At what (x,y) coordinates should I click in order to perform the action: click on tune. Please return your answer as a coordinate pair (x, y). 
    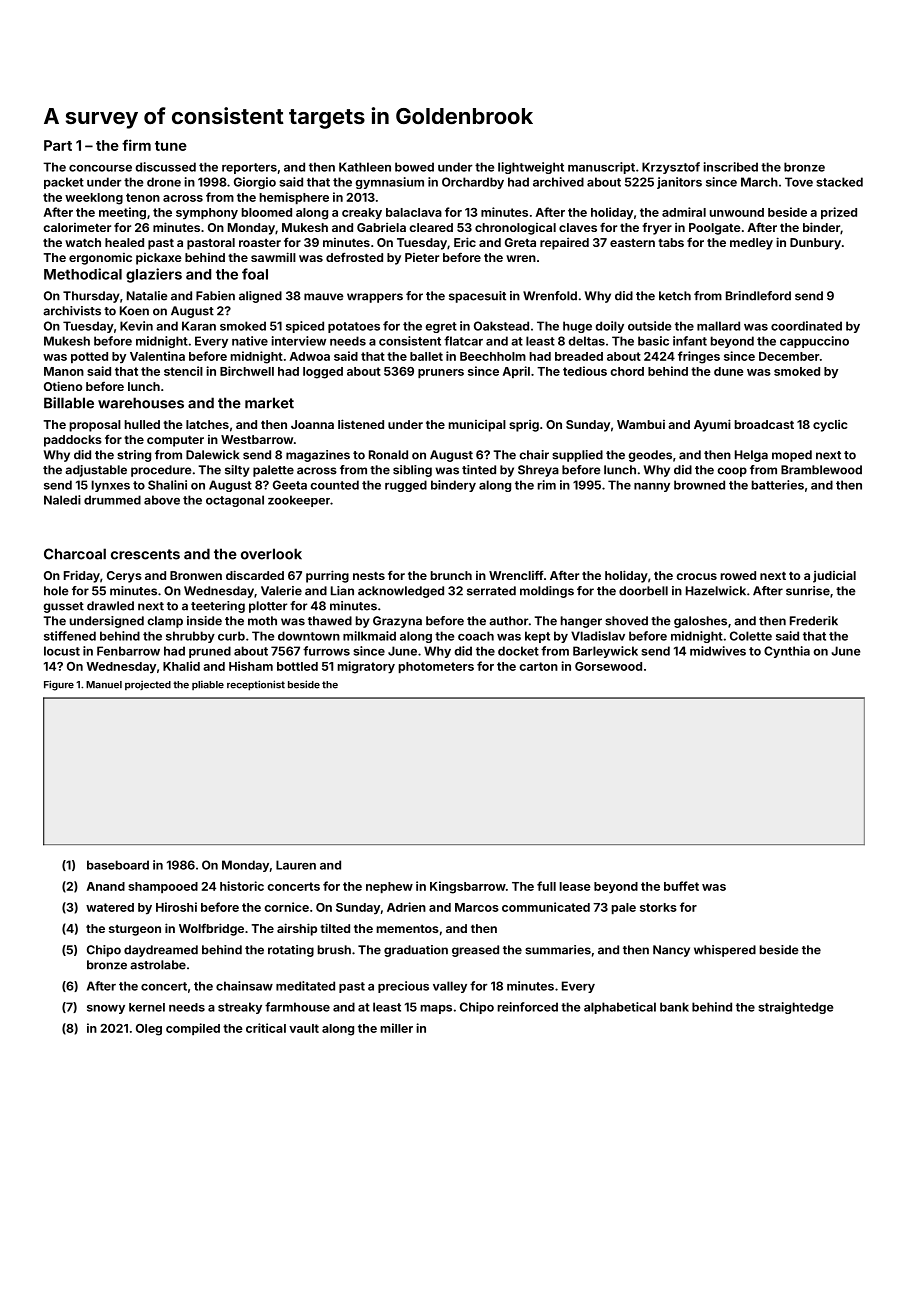
    Looking at the image, I should click on (171, 146).
